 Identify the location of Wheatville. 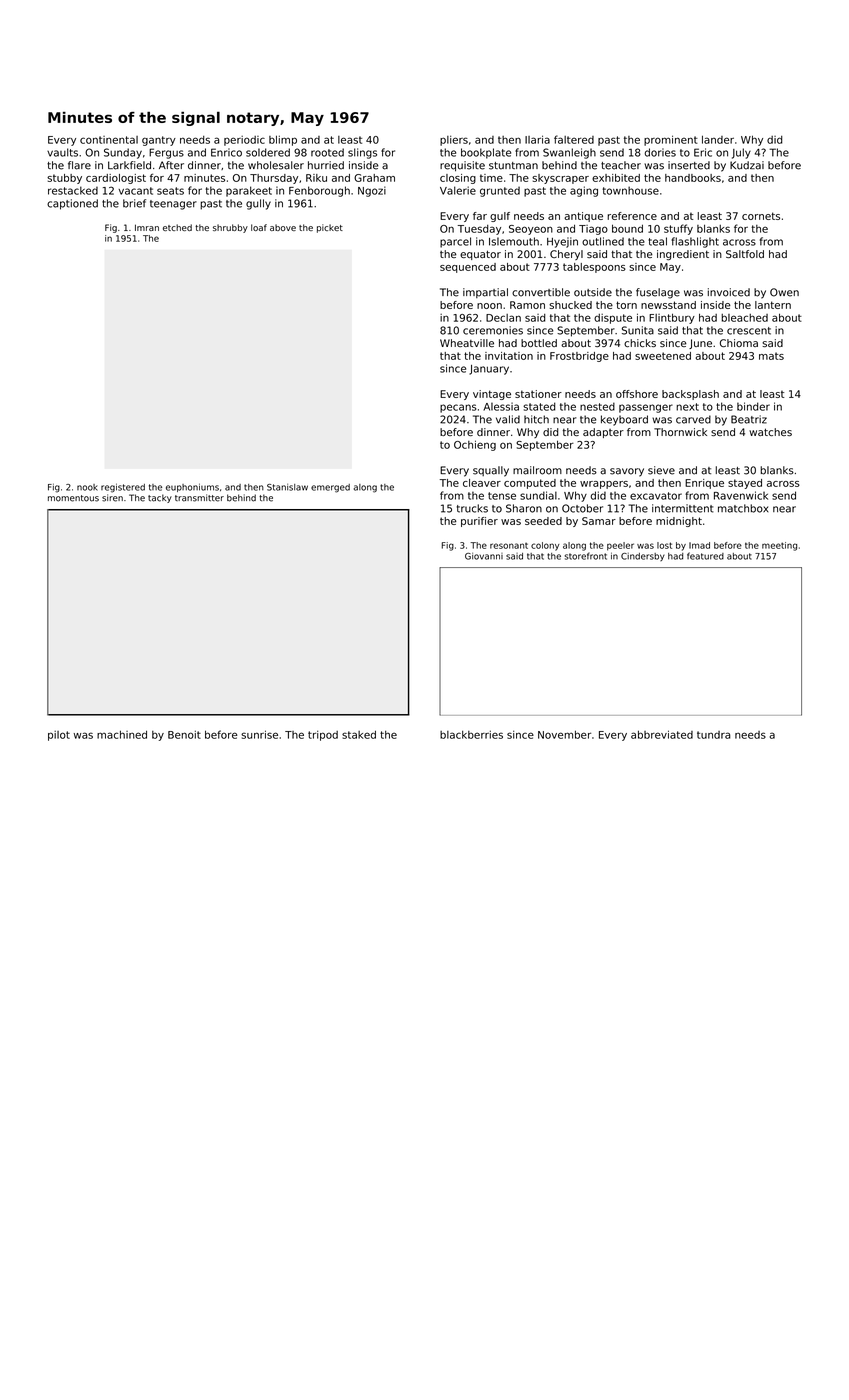
(467, 343).
